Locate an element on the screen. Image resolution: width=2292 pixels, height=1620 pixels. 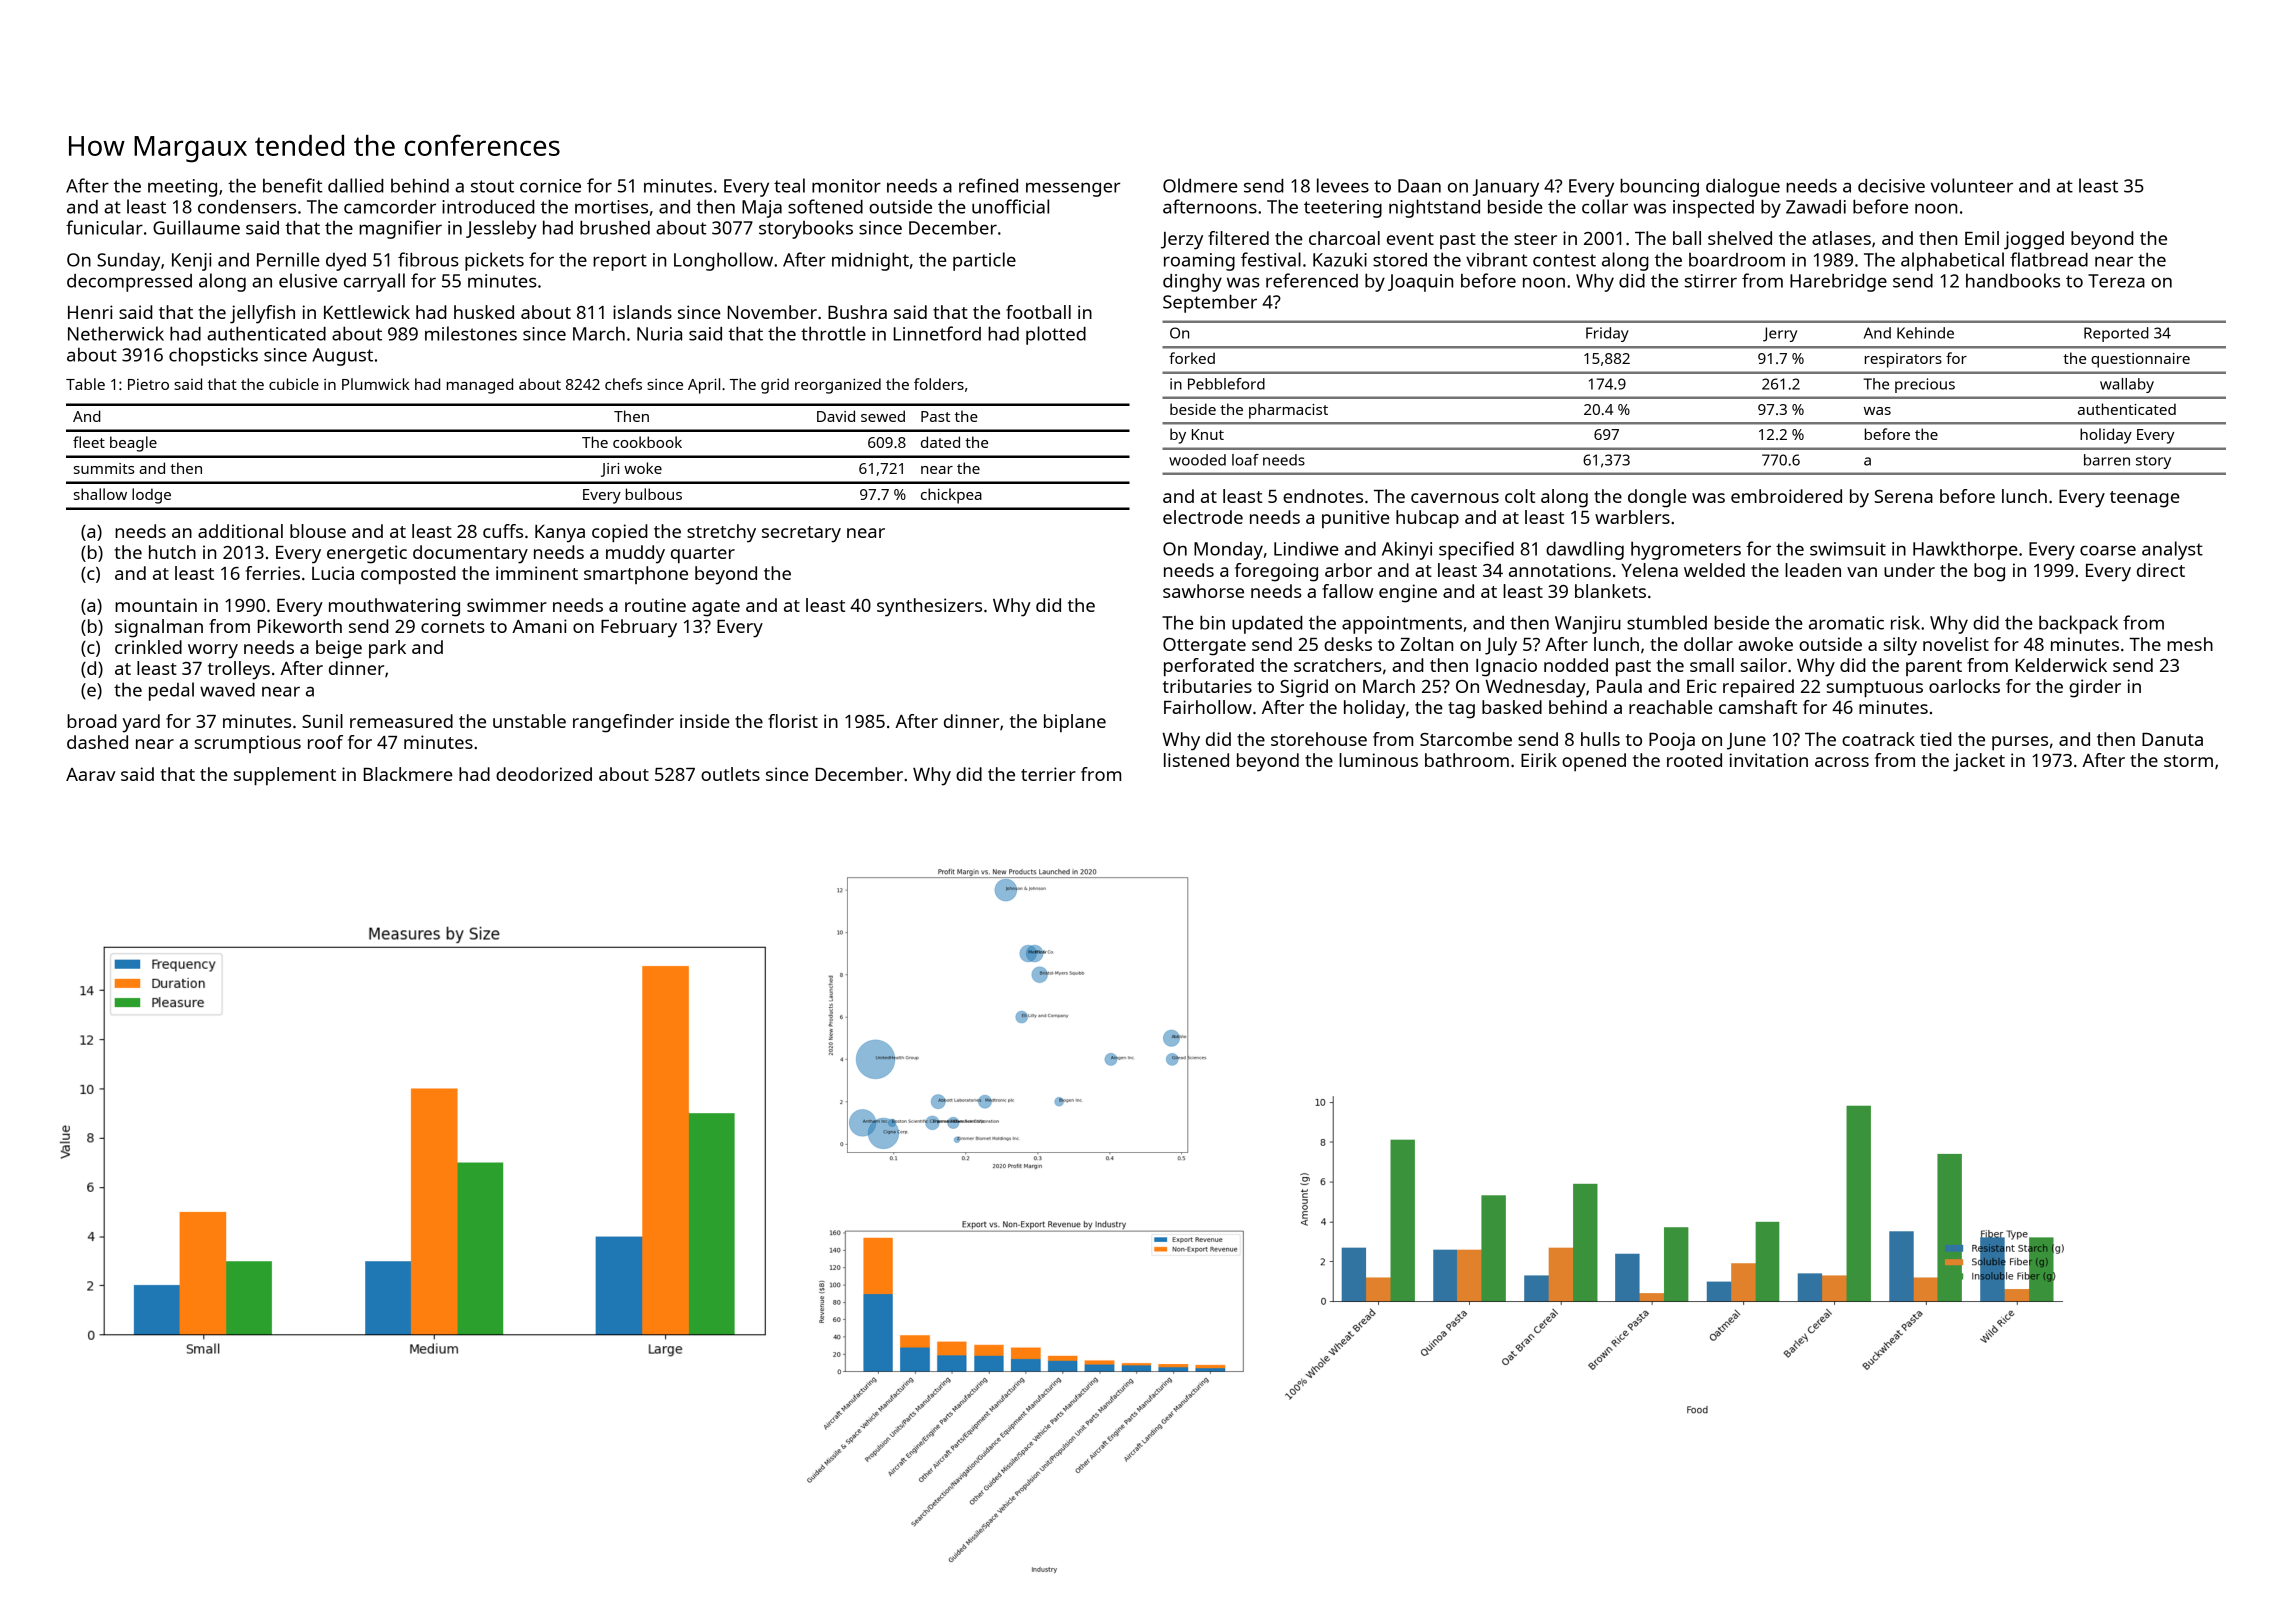
barren is located at coordinates (2107, 460).
